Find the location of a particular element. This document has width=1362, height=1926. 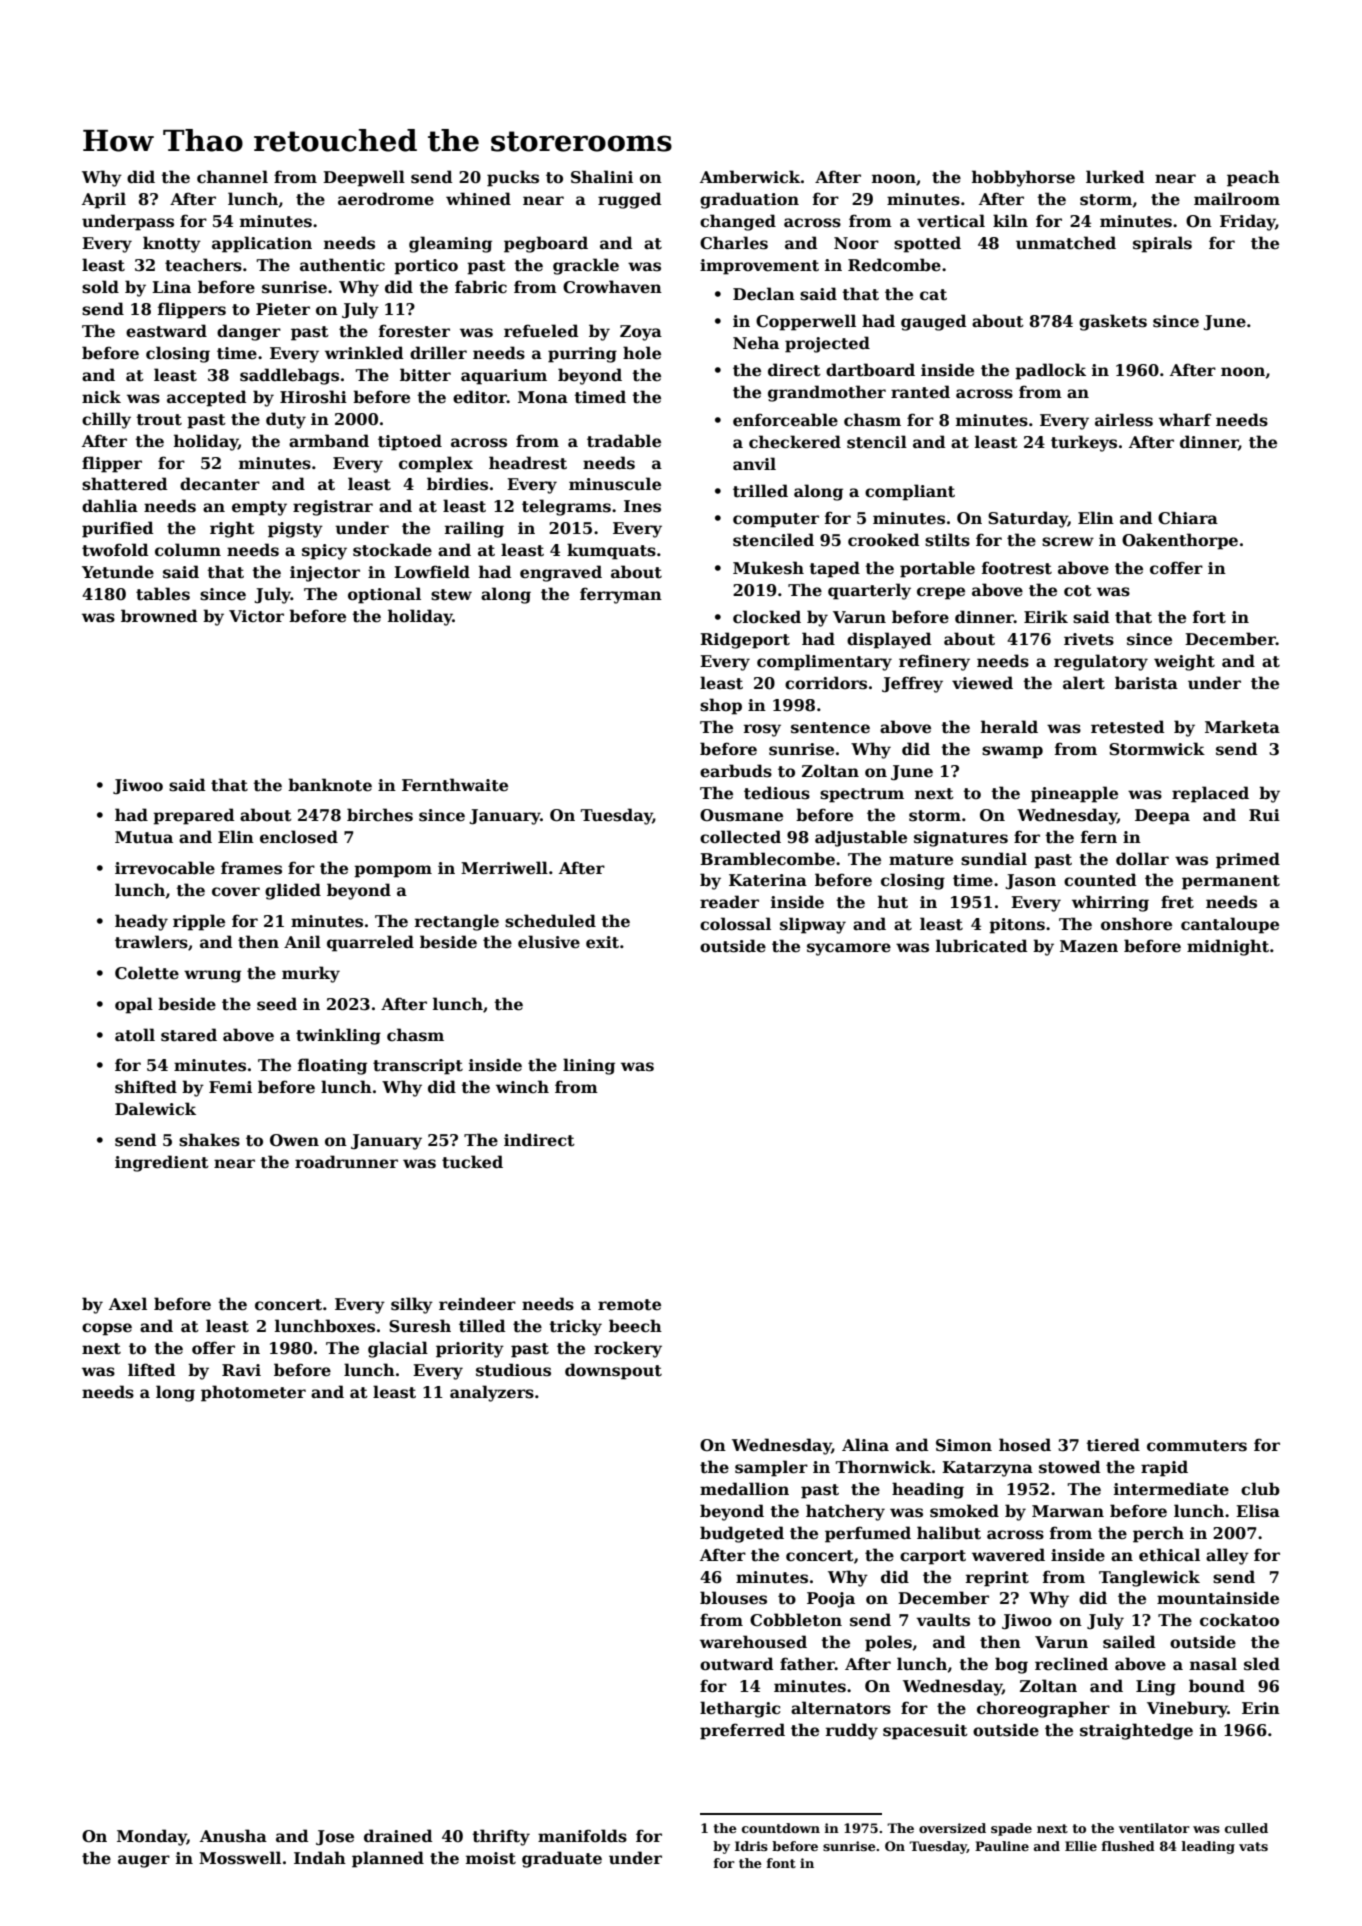

photometer is located at coordinates (253, 1393).
